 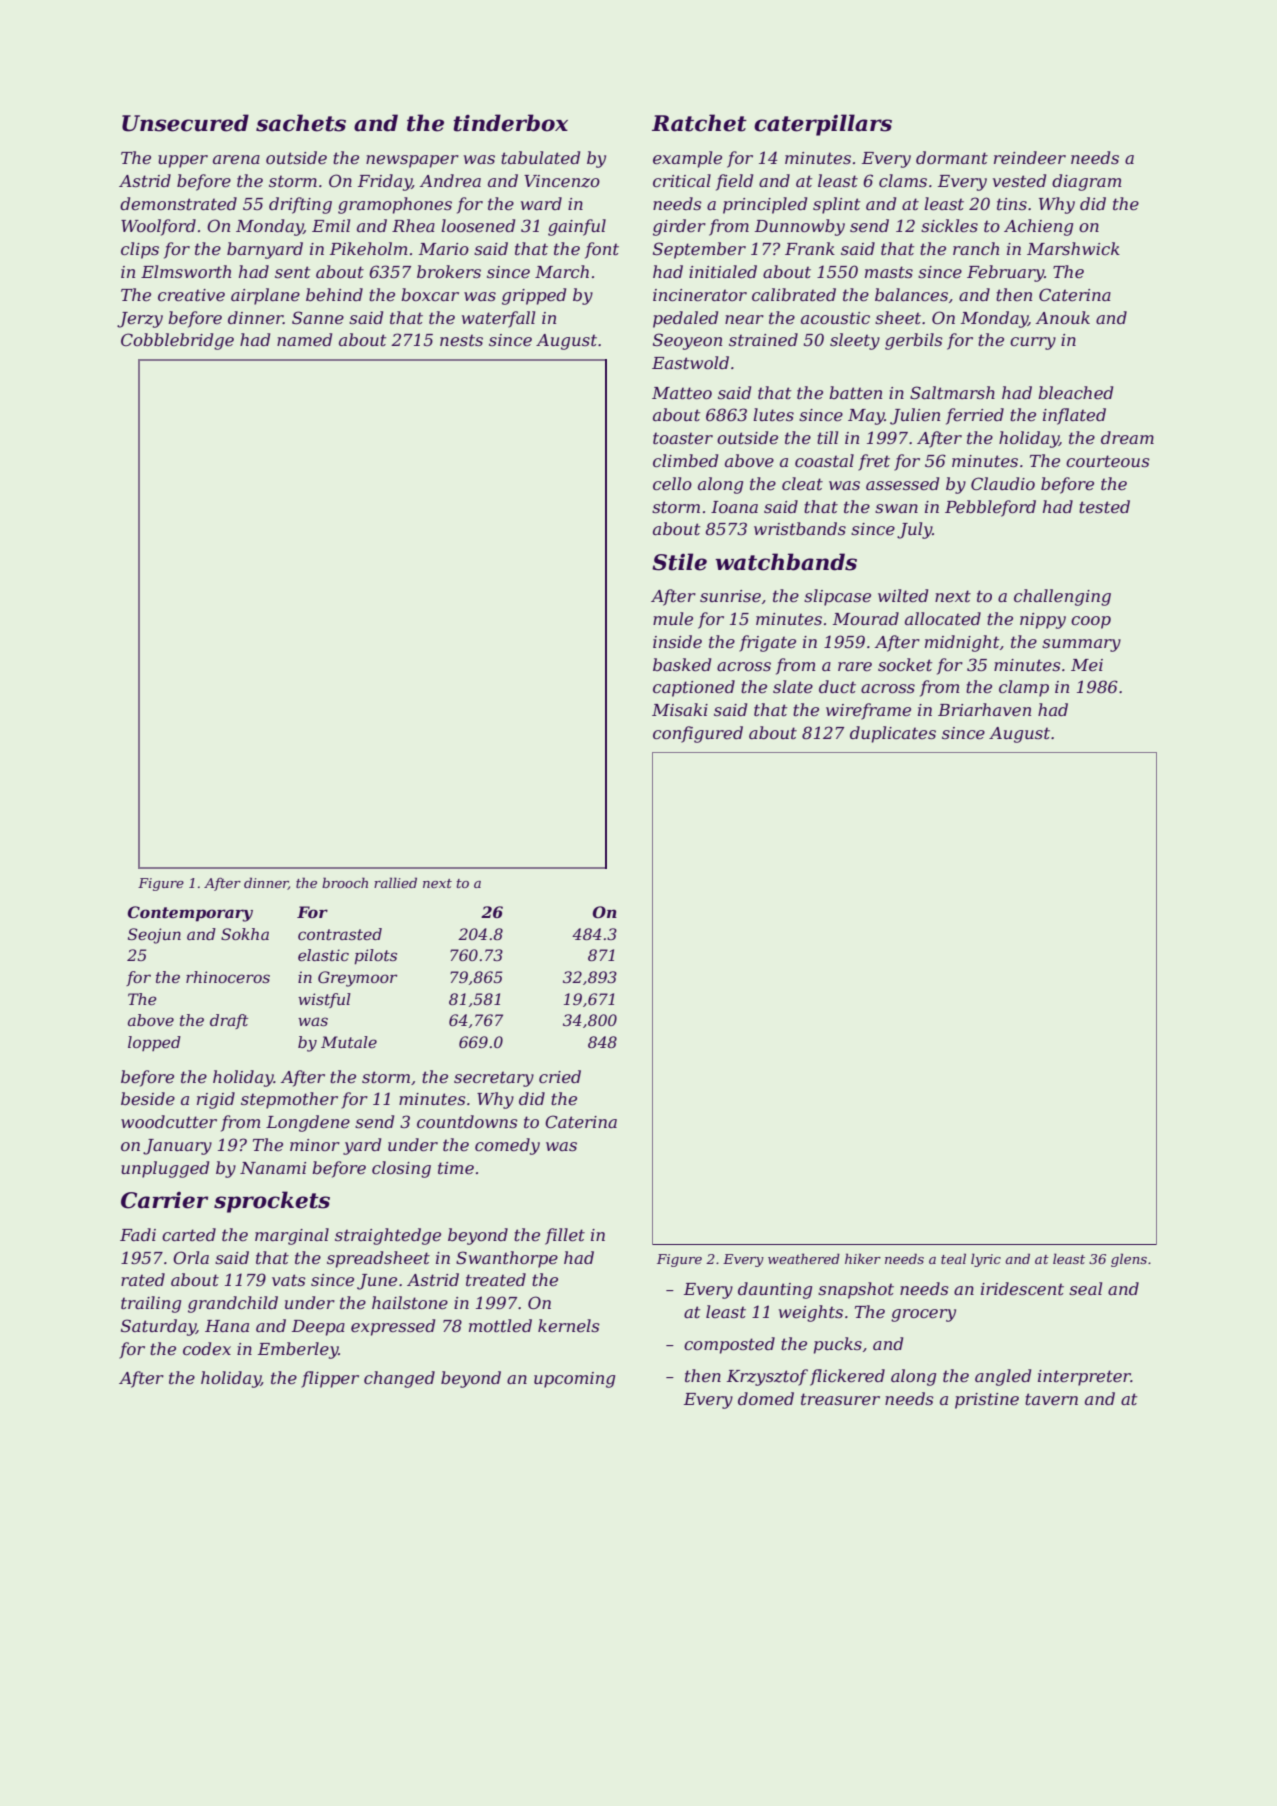 I want to click on ranch, so click(x=976, y=248).
